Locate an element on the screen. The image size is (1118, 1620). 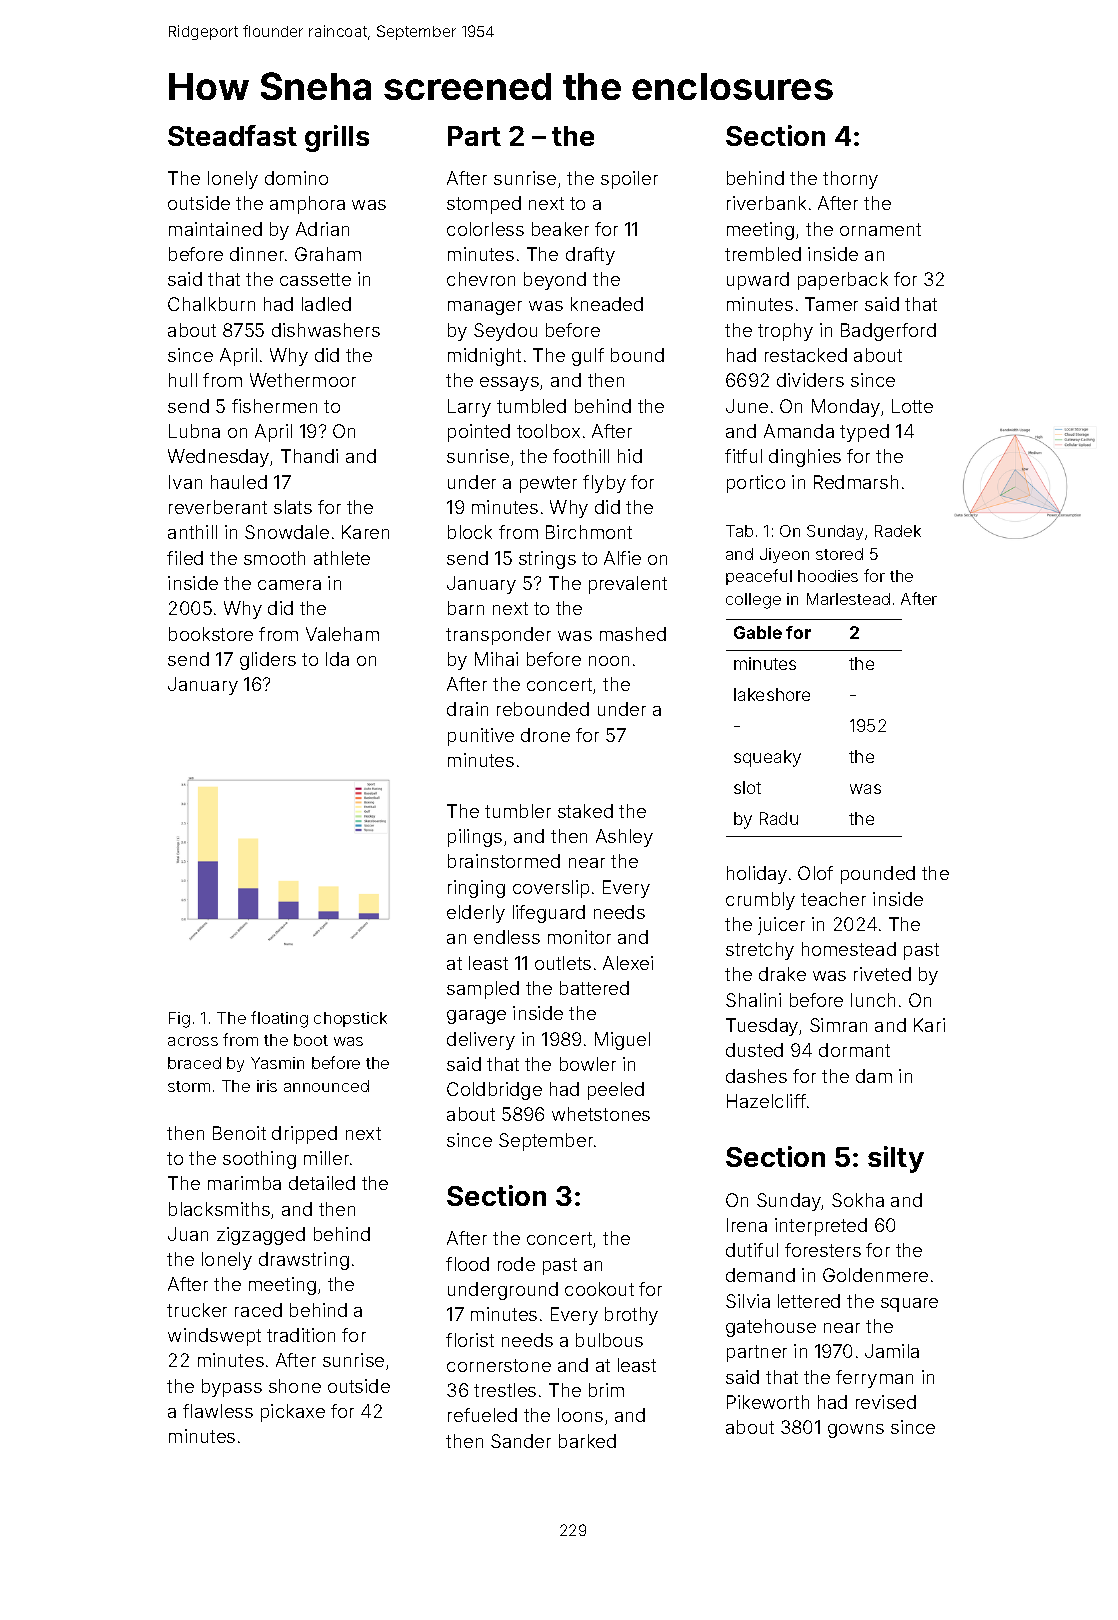
Valeham is located at coordinates (342, 634).
